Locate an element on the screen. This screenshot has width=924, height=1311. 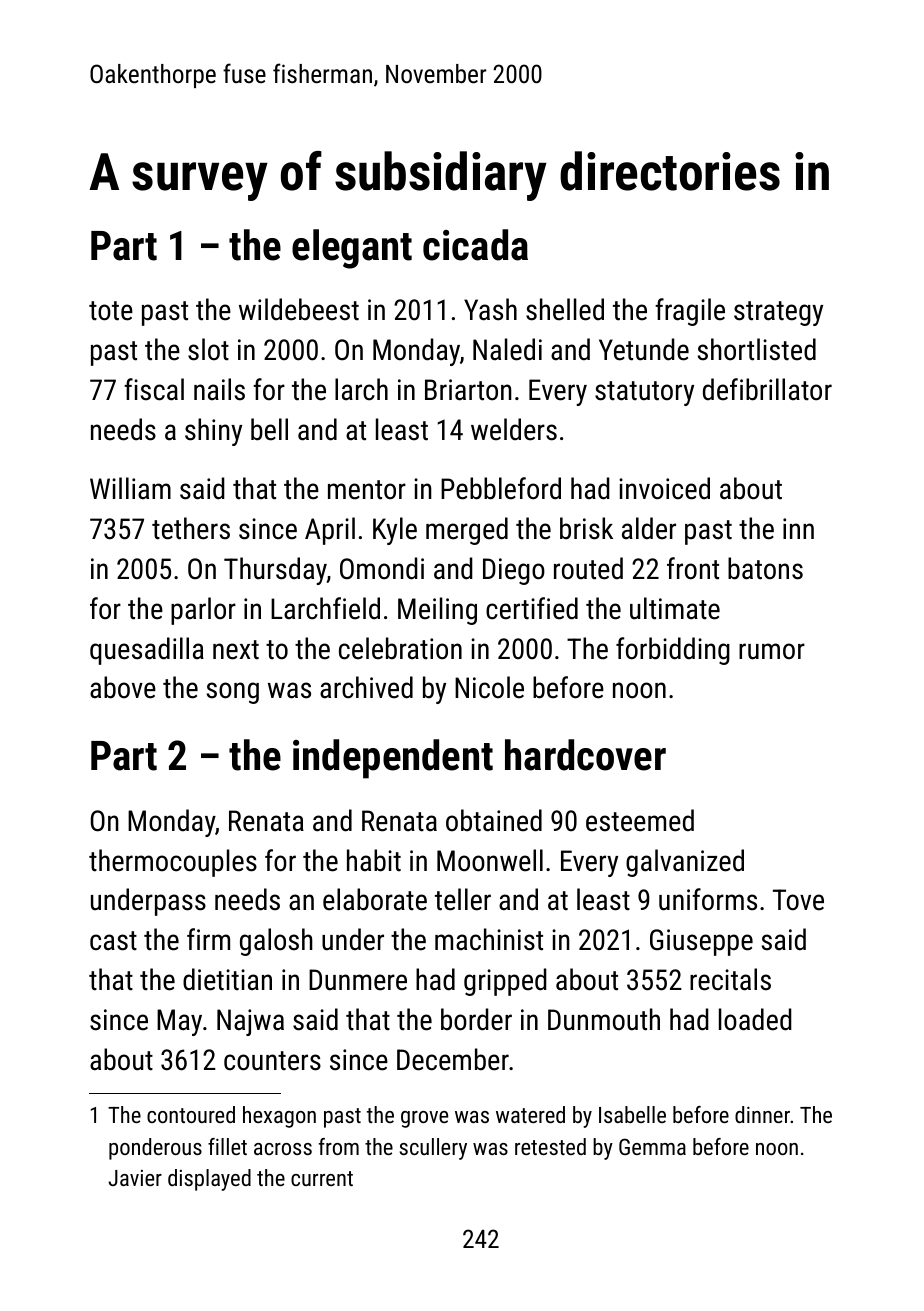
strategy is located at coordinates (778, 313).
